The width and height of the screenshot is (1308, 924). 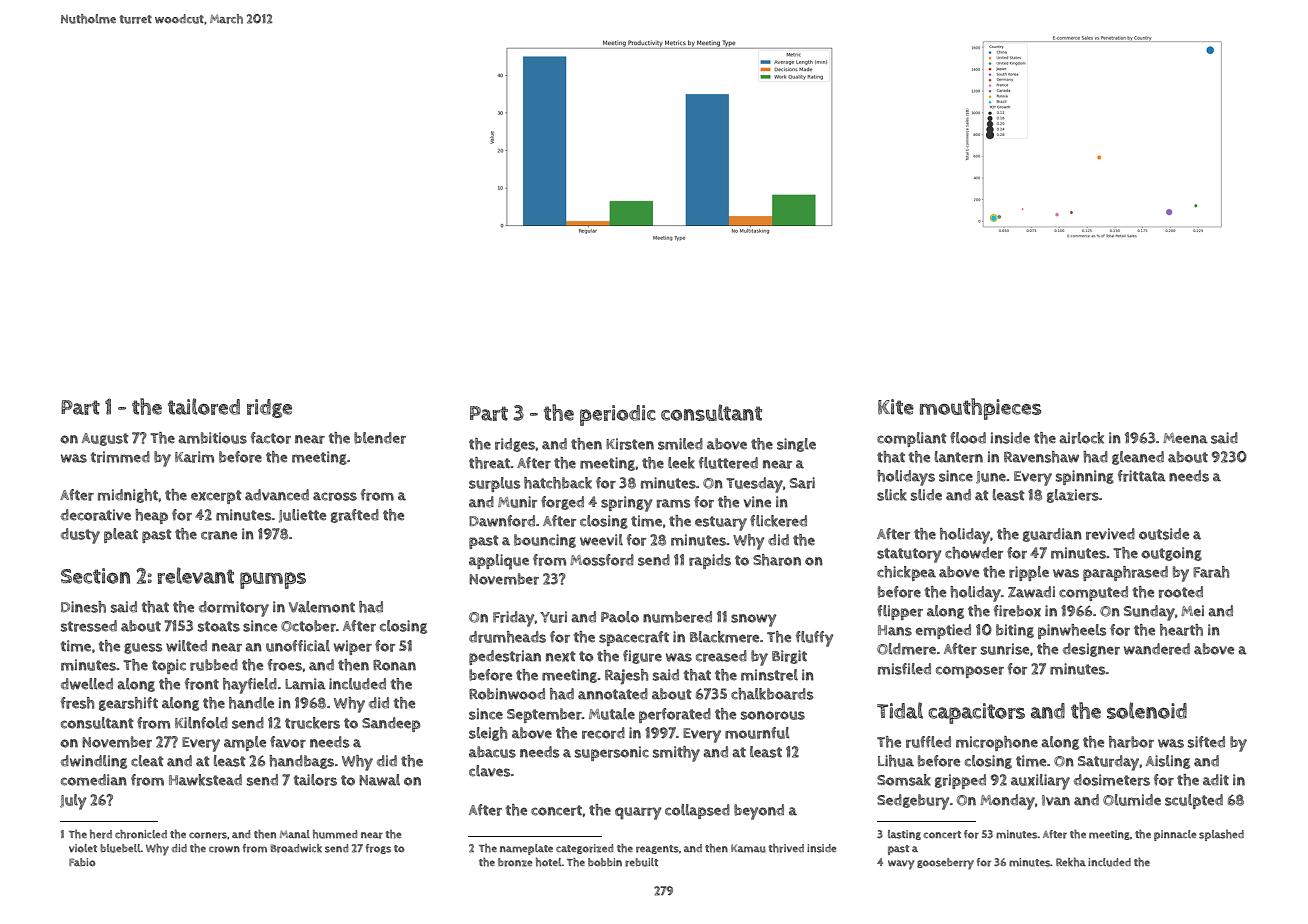 What do you see at coordinates (507, 694) in the screenshot?
I see `Robinwood` at bounding box center [507, 694].
